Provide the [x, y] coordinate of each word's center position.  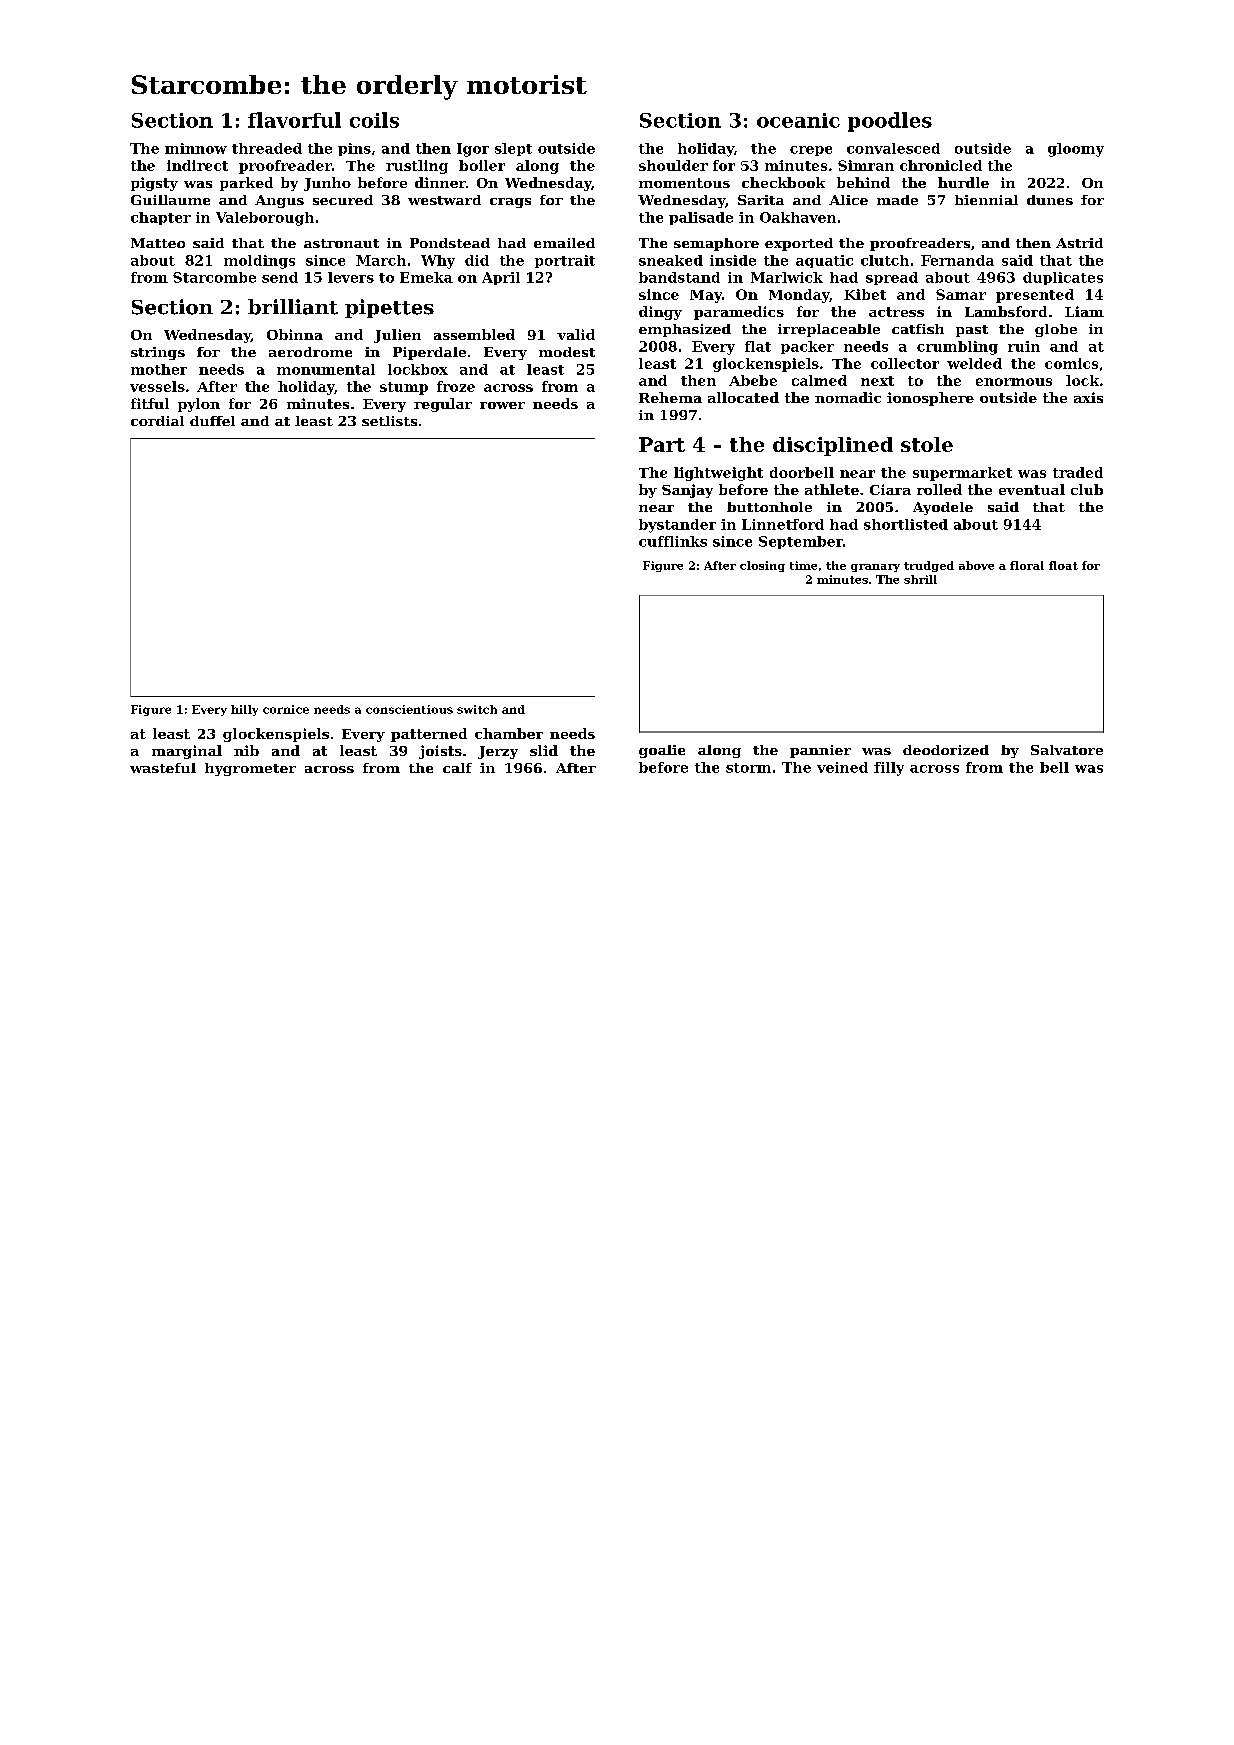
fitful [150, 403]
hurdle [963, 182]
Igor [473, 150]
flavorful [294, 120]
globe [1056, 330]
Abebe [753, 380]
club [1087, 489]
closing [762, 566]
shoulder [673, 165]
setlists [389, 421]
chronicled [941, 165]
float [1063, 565]
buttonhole [769, 507]
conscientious [409, 709]
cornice [286, 709]
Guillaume [170, 200]
